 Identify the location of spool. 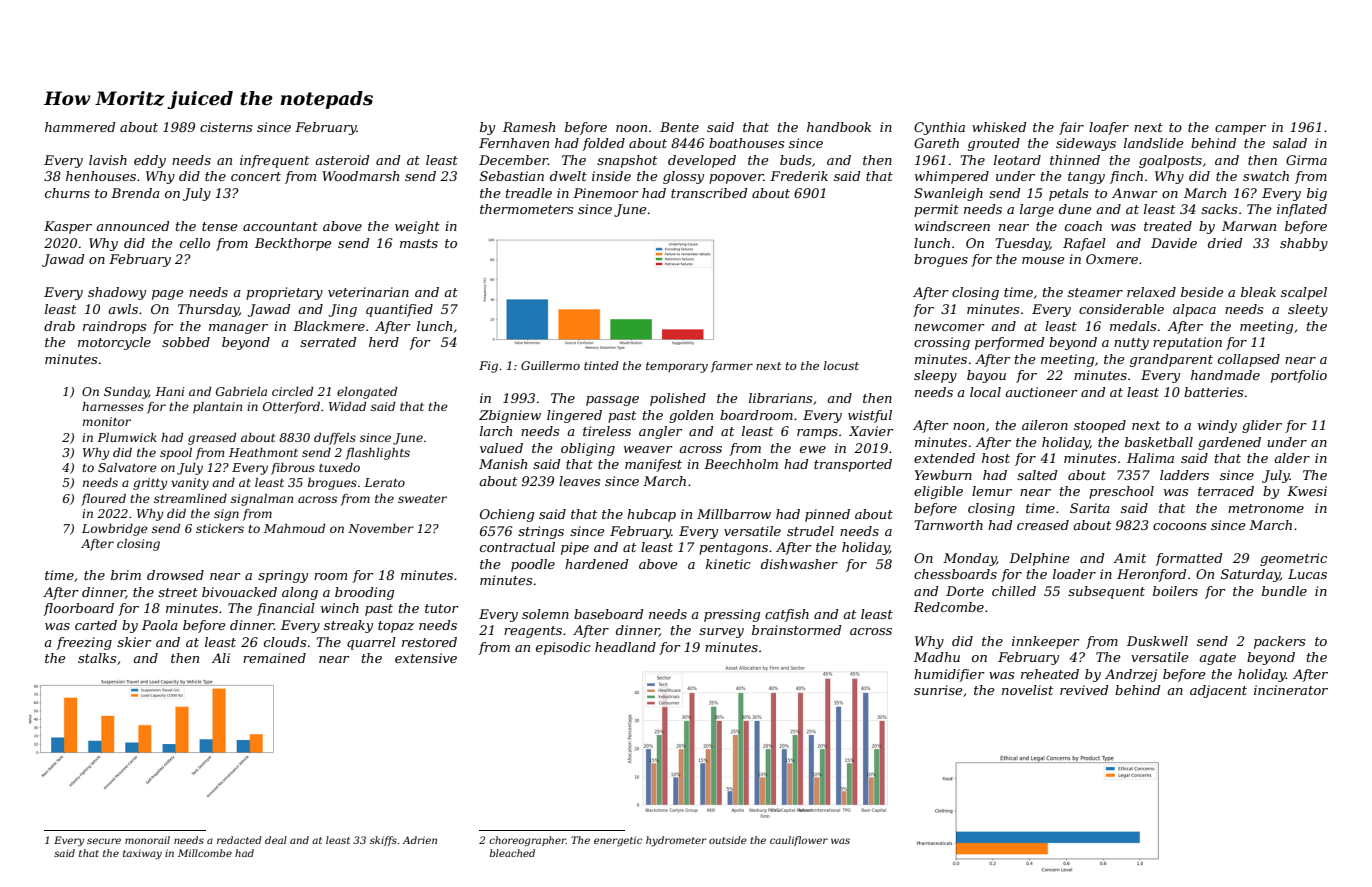
(176, 454).
